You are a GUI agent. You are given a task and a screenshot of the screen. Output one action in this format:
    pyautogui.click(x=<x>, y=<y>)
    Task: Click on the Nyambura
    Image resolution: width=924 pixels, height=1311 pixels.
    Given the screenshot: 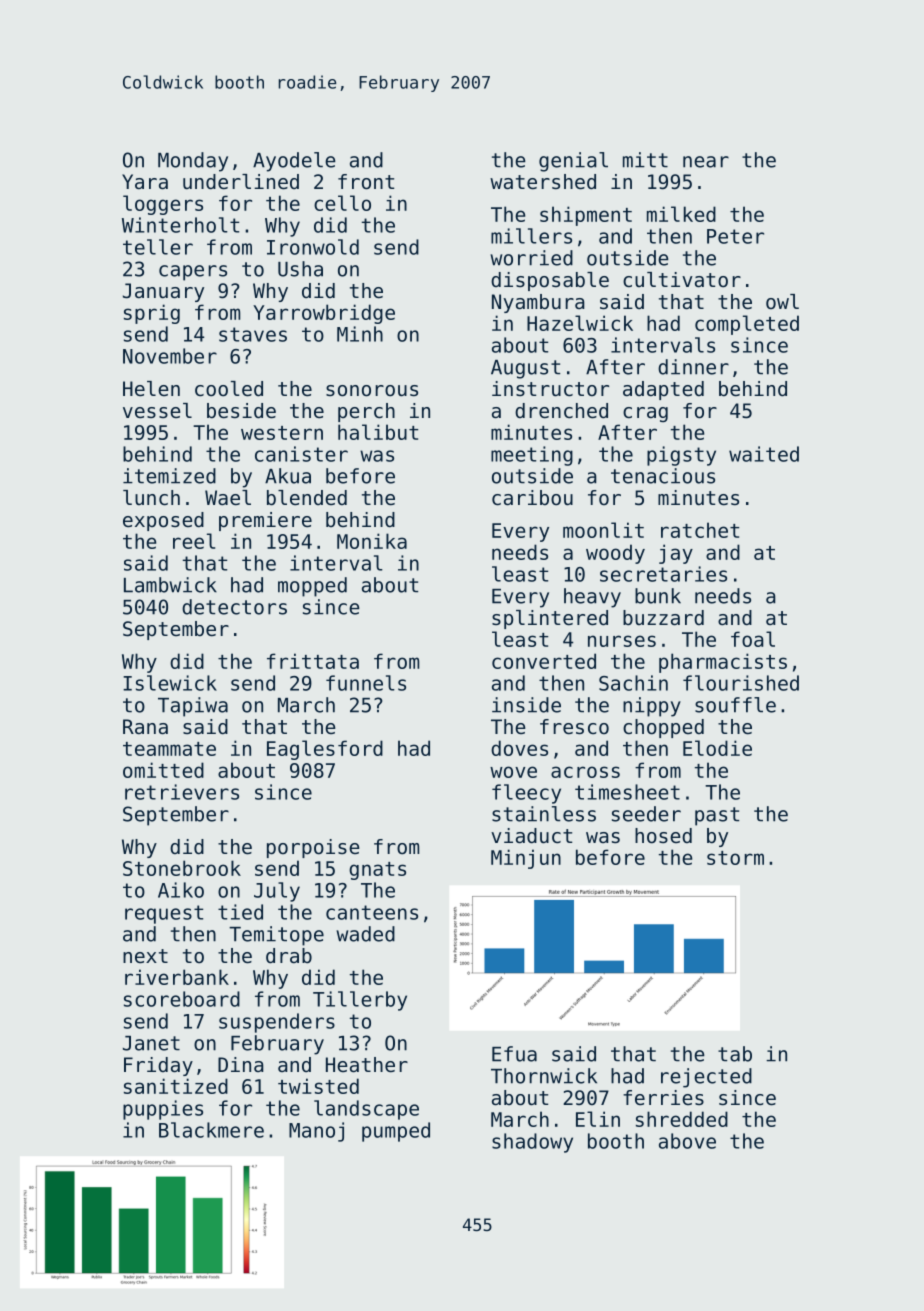 What is the action you would take?
    pyautogui.click(x=538, y=303)
